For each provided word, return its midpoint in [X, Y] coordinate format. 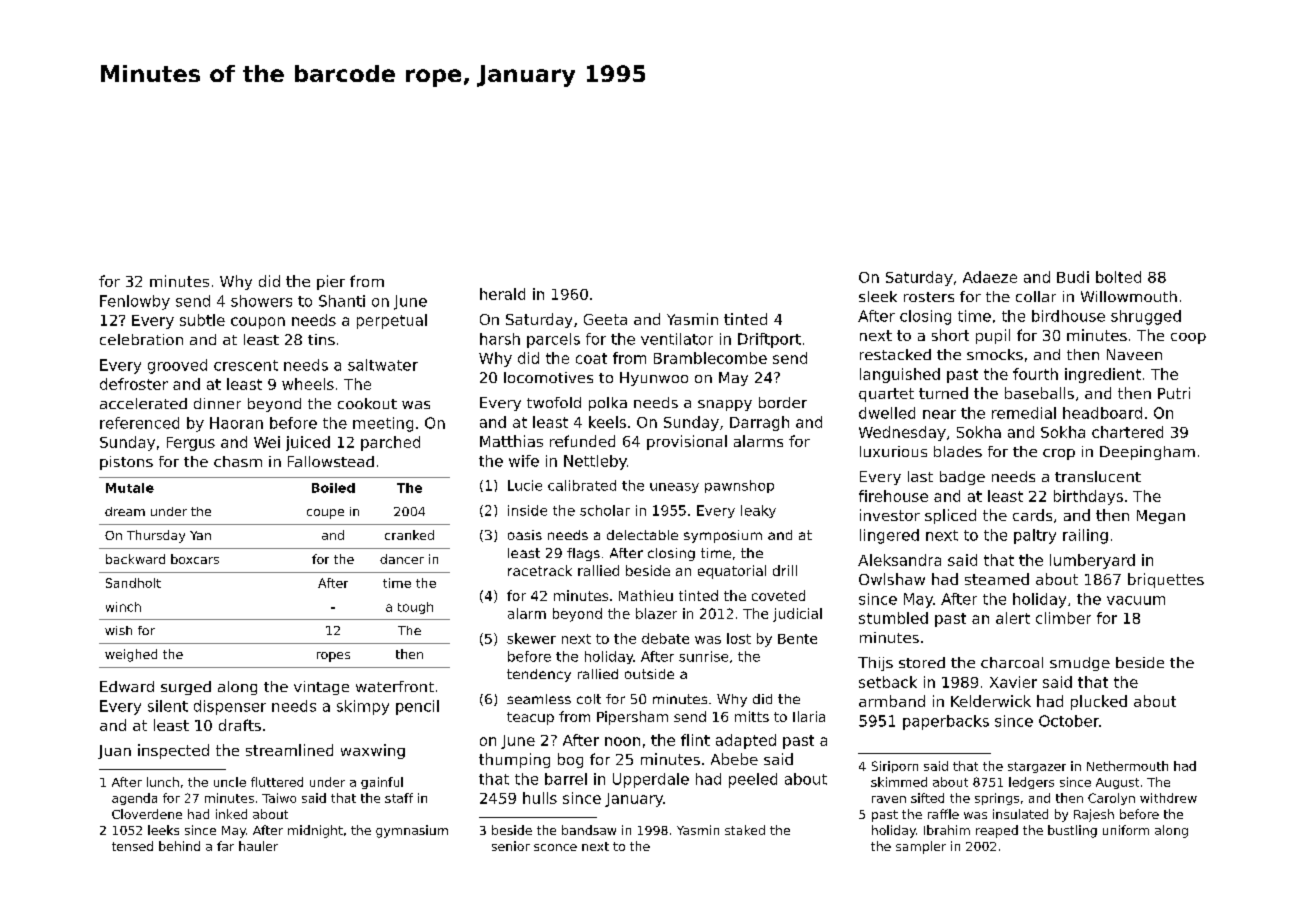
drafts [240, 725]
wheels [308, 384]
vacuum [1136, 600]
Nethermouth [1127, 766]
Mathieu [646, 595]
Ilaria [809, 716]
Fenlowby [135, 302]
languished [900, 375]
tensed [132, 846]
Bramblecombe [710, 358]
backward [135, 559]
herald [502, 294]
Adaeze [990, 277]
